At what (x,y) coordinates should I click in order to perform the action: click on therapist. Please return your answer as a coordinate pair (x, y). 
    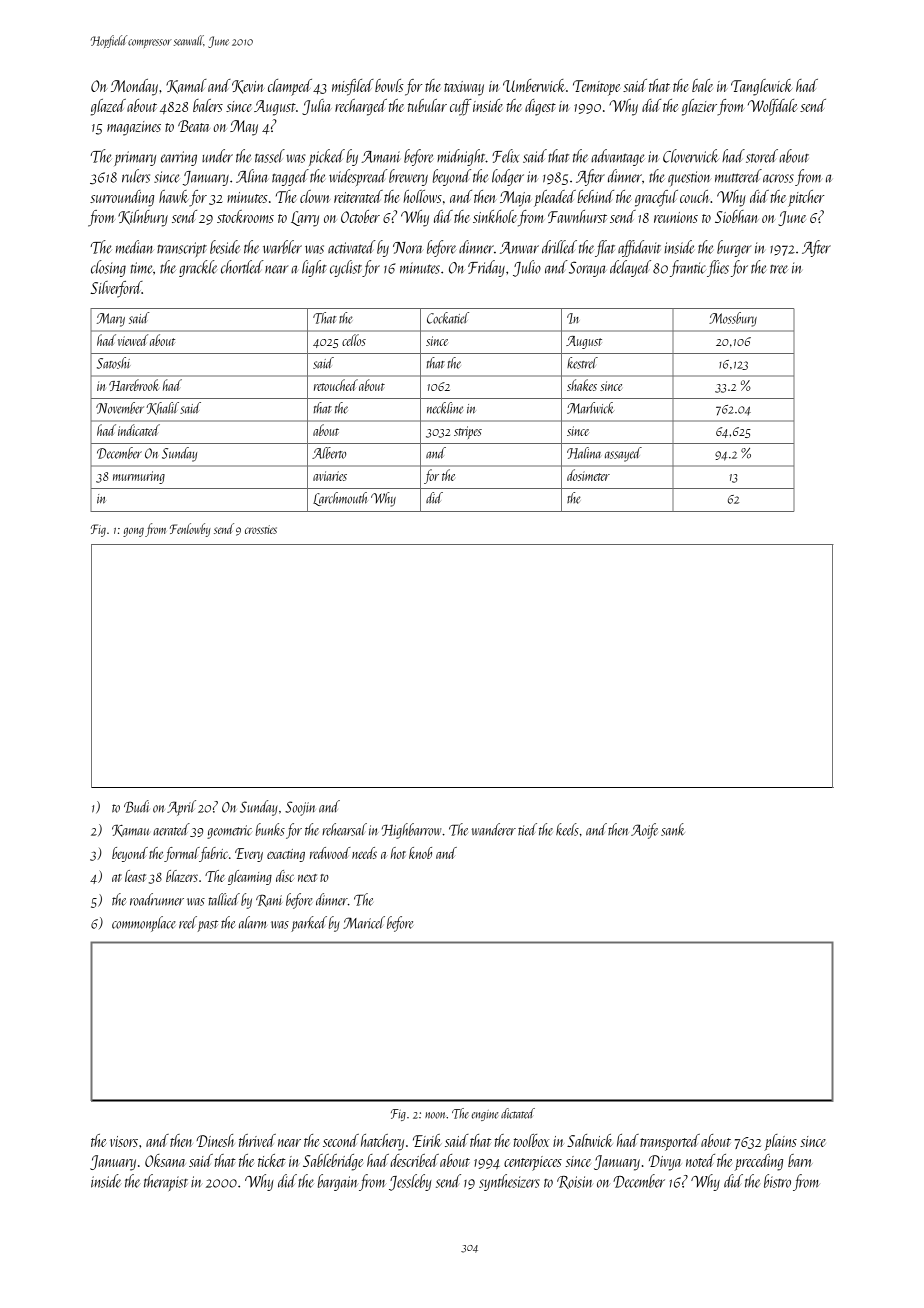
    Looking at the image, I should click on (166, 1182).
